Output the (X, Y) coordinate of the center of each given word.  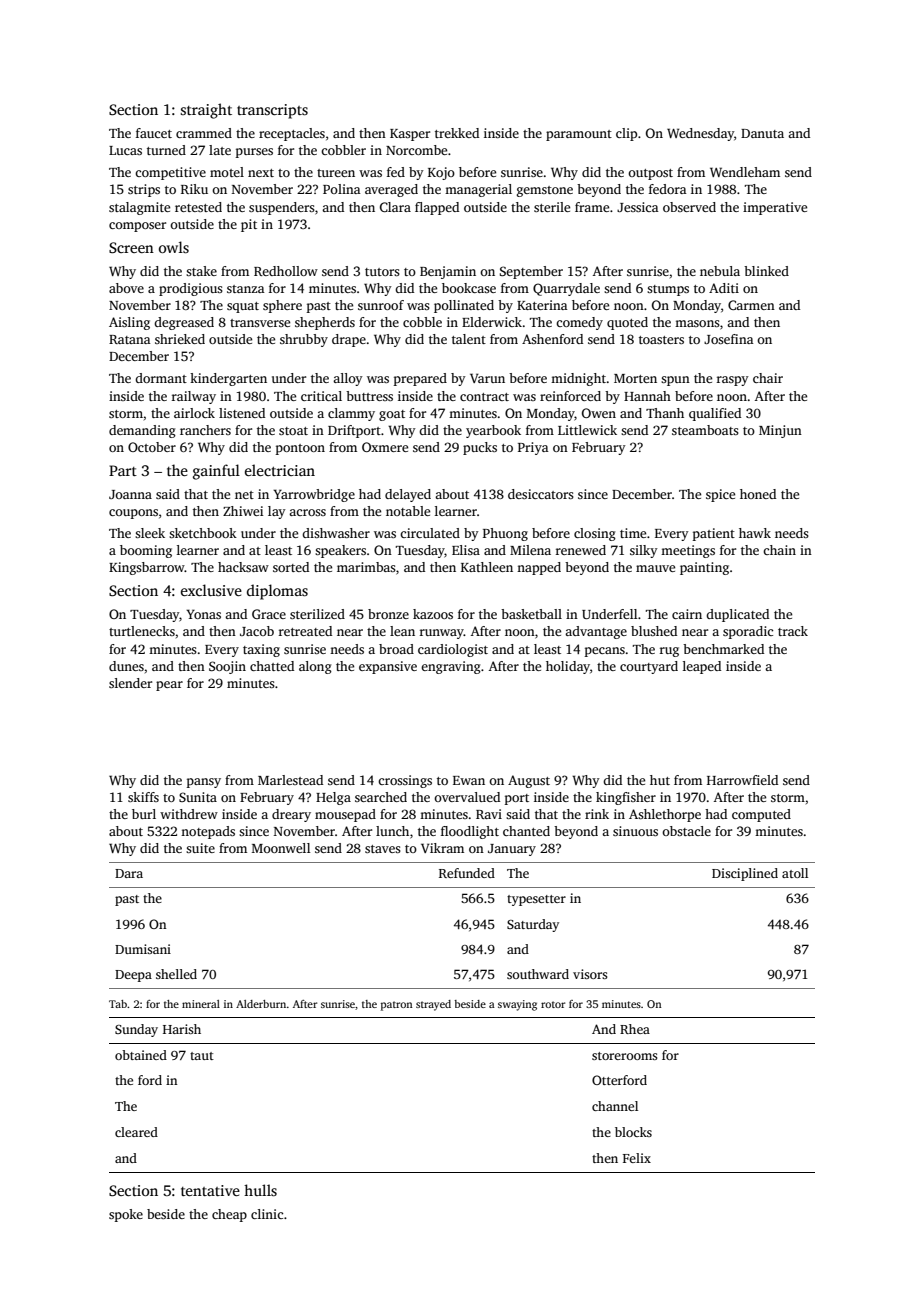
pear (169, 686)
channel (615, 1106)
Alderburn (261, 1004)
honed (758, 494)
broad (396, 649)
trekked (457, 133)
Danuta (762, 133)
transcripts (272, 111)
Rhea (635, 1029)
